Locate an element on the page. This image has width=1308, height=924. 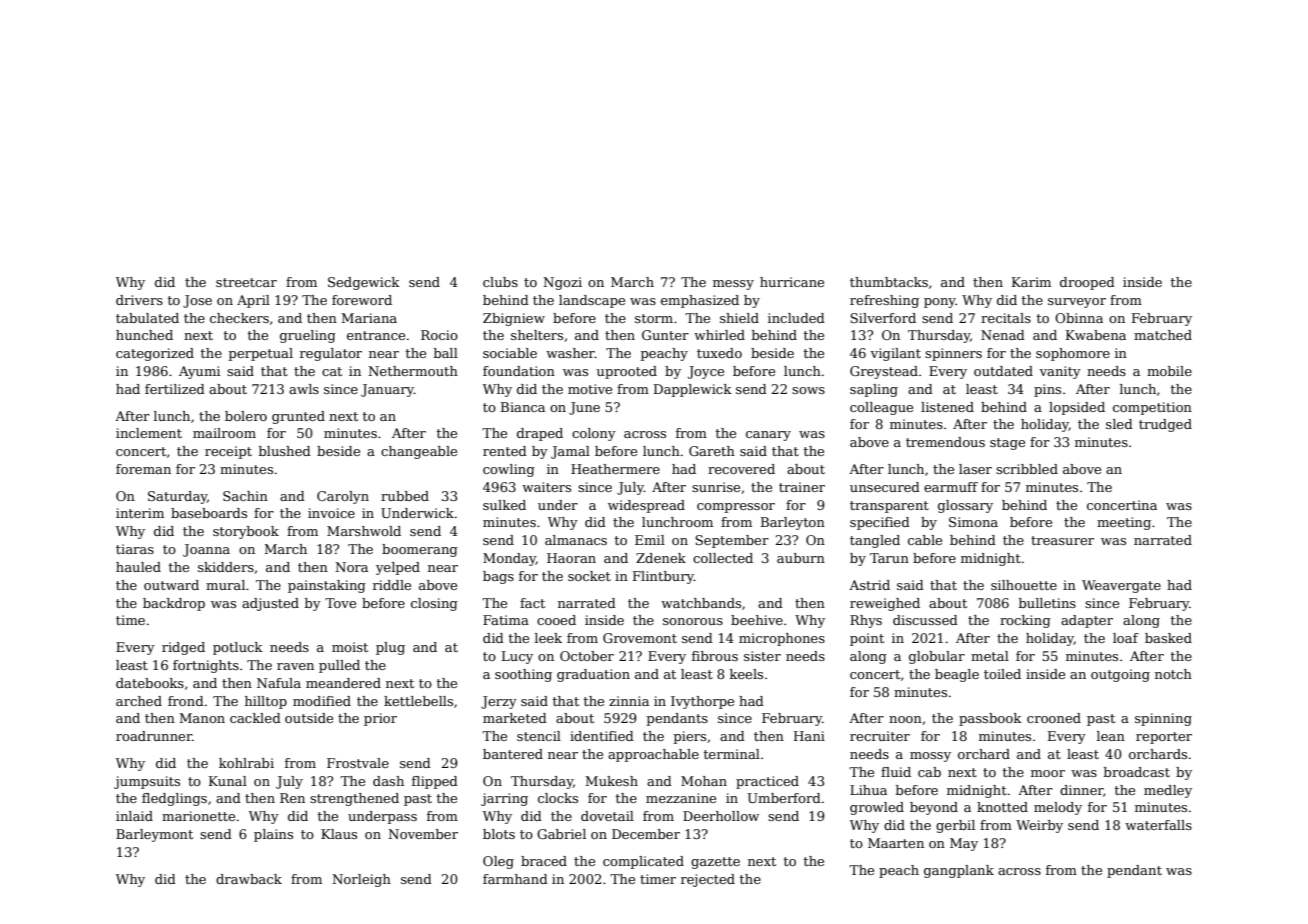
drooped is located at coordinates (1087, 283).
